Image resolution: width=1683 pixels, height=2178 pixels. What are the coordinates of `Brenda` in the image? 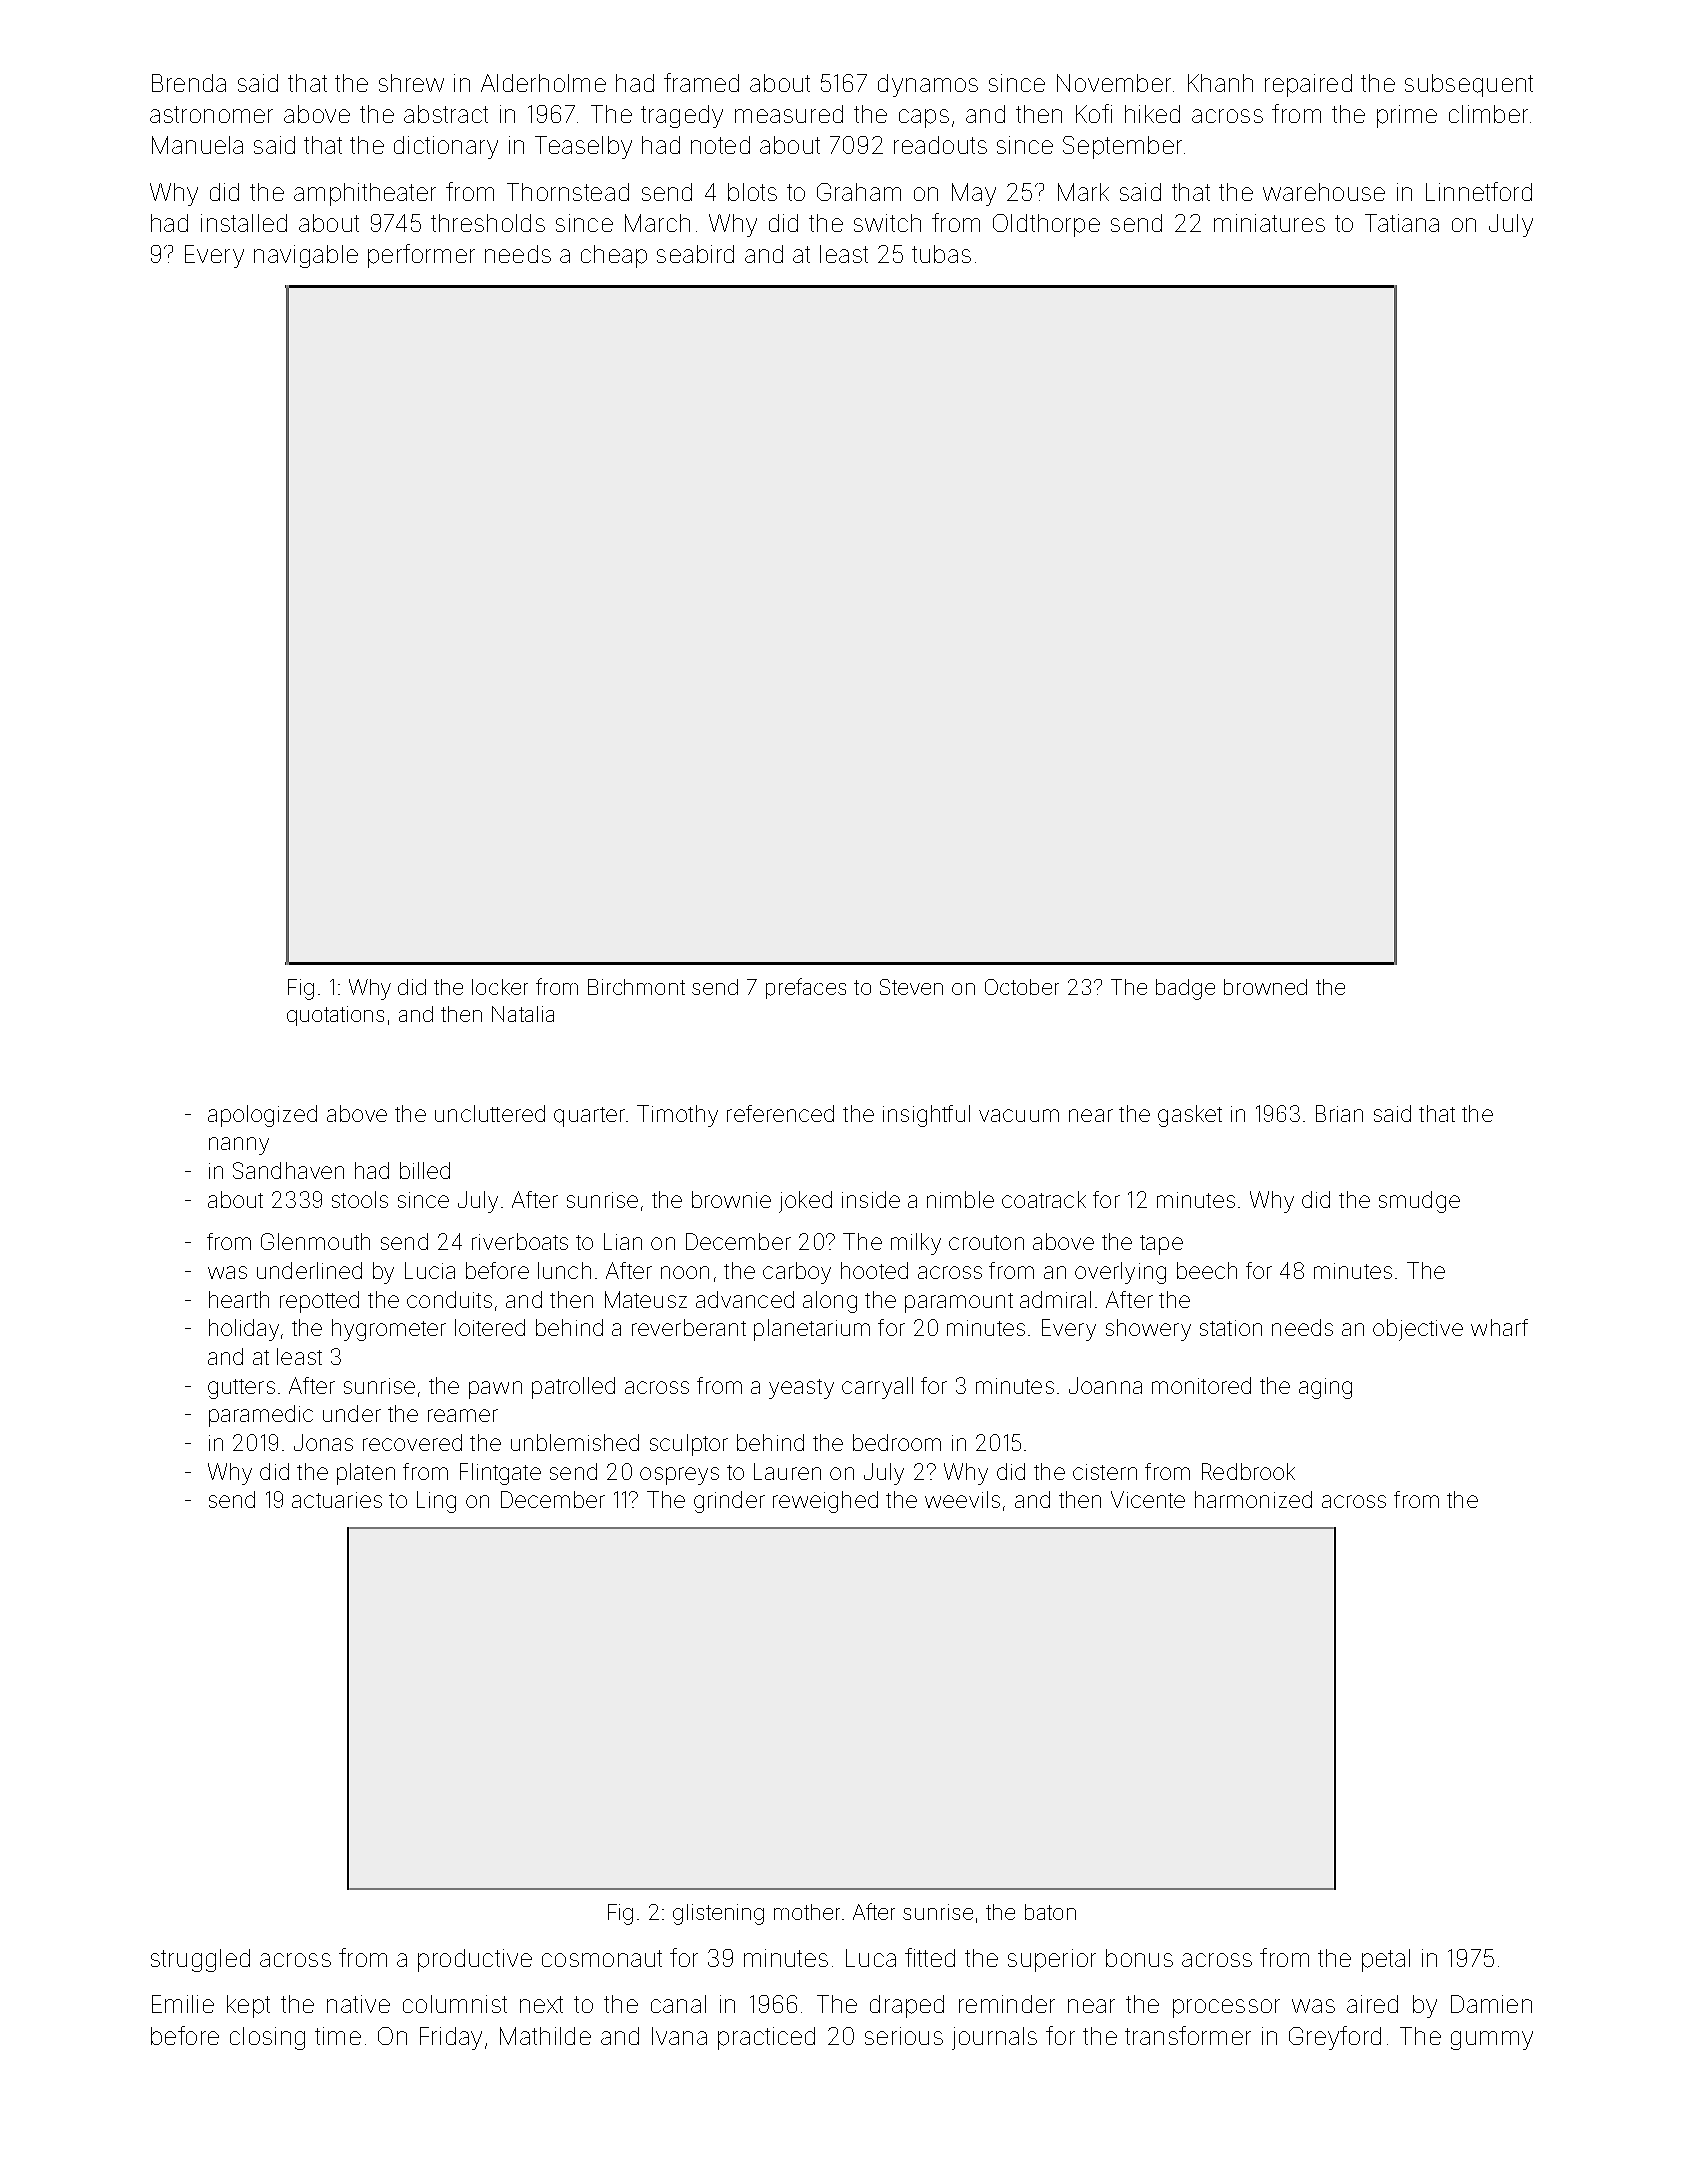 It's located at (189, 83).
